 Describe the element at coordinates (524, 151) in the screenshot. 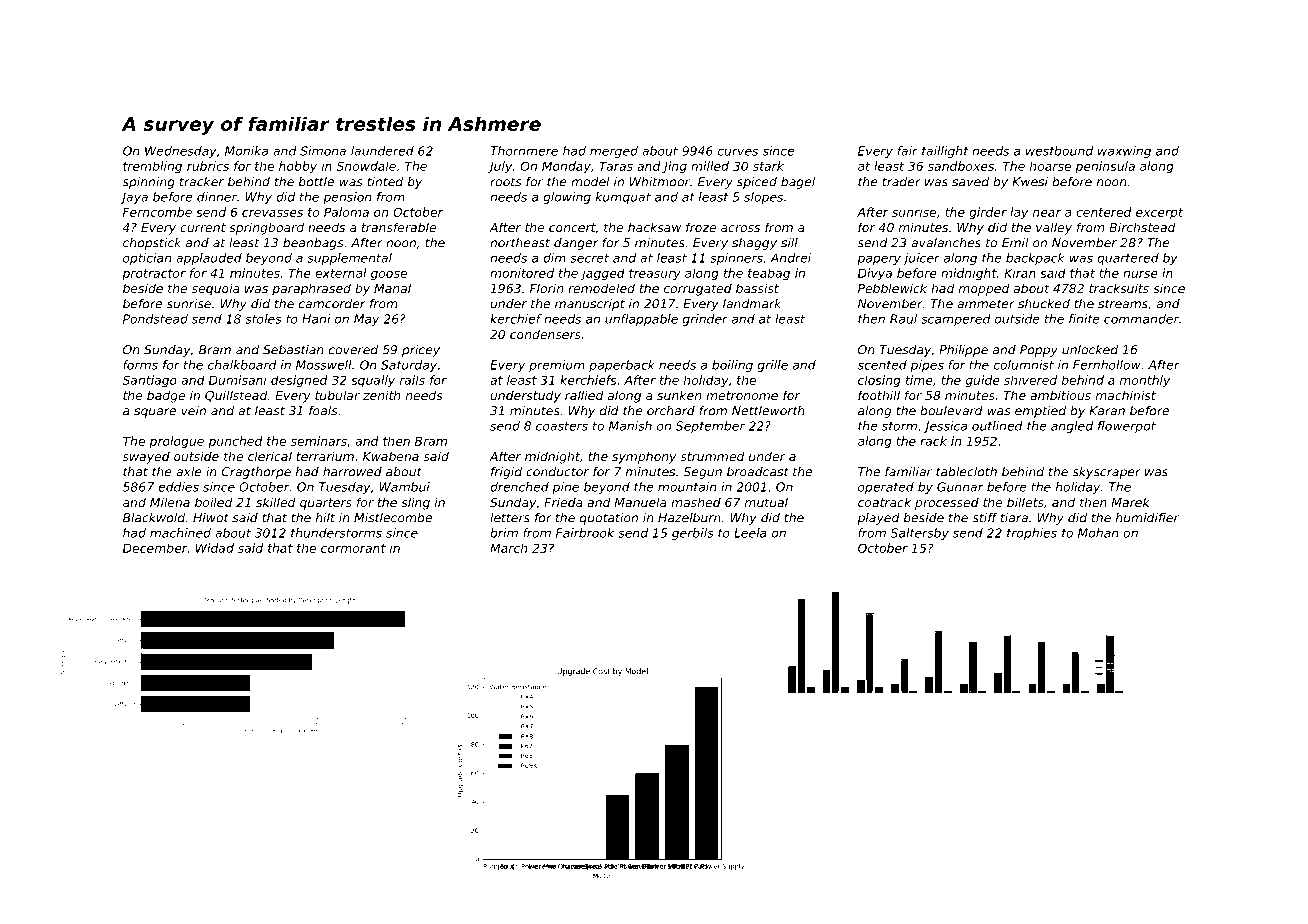

I see `Thornmere` at that location.
